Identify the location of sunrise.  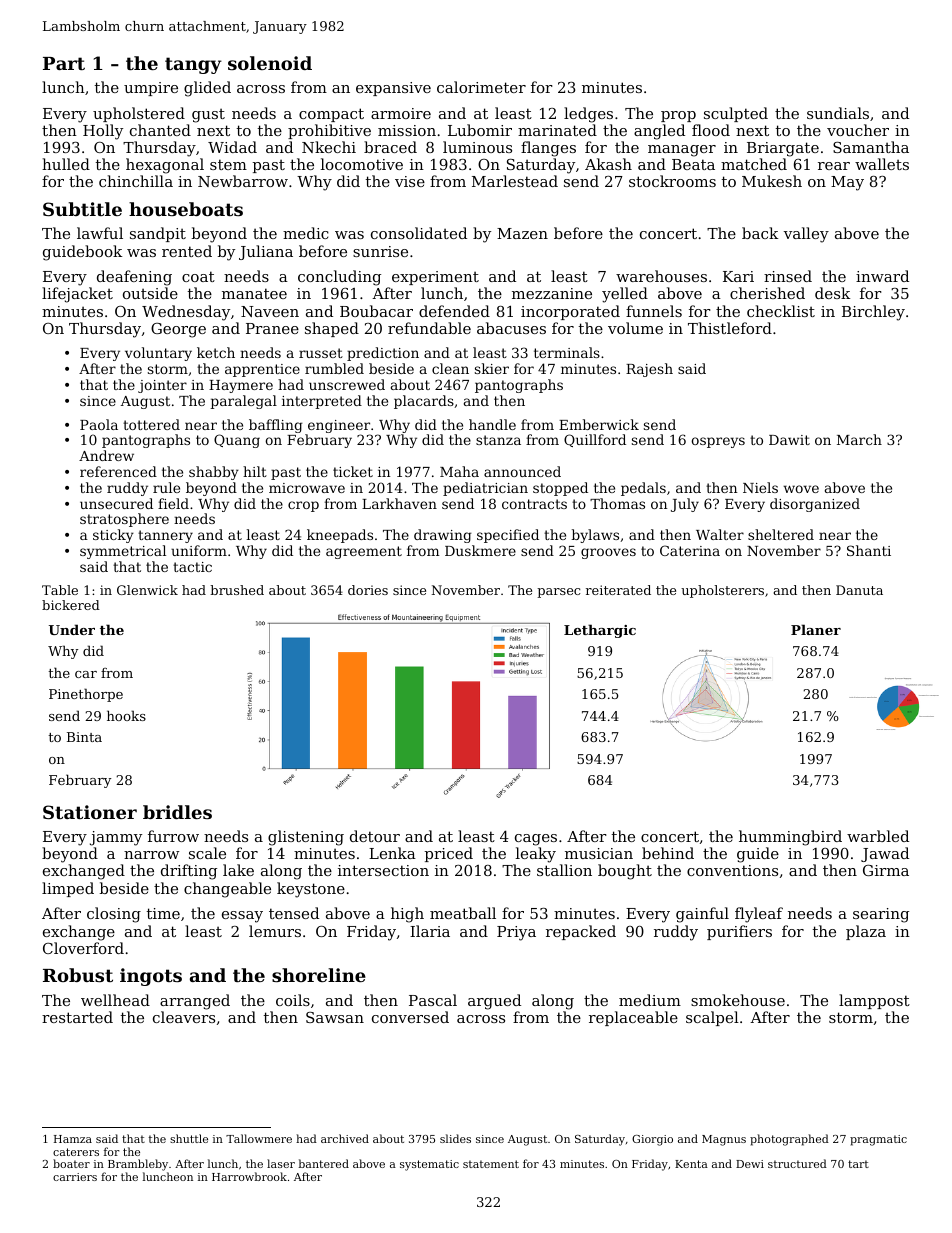
(380, 251).
